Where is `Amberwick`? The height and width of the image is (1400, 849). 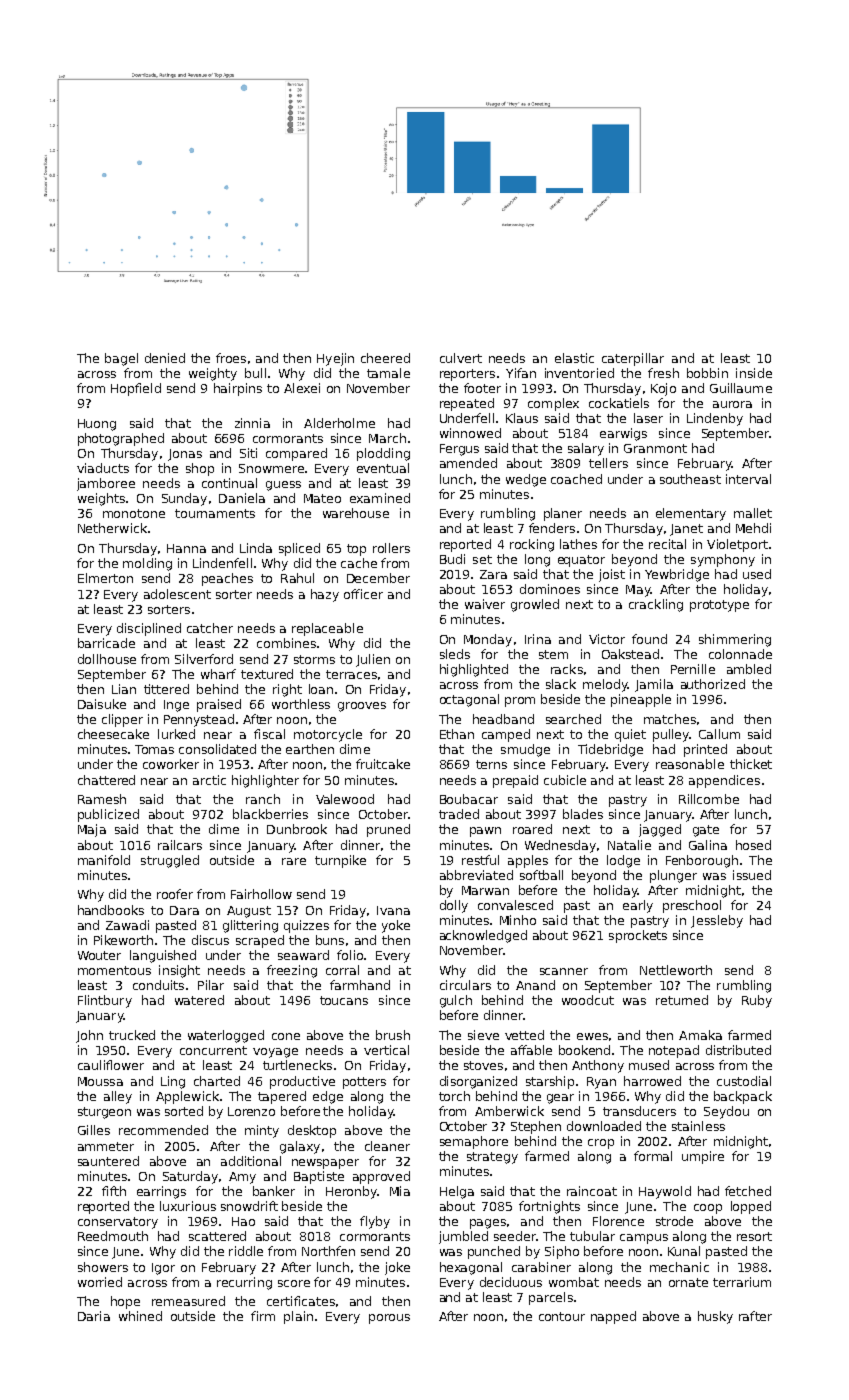 Amberwick is located at coordinates (509, 1111).
